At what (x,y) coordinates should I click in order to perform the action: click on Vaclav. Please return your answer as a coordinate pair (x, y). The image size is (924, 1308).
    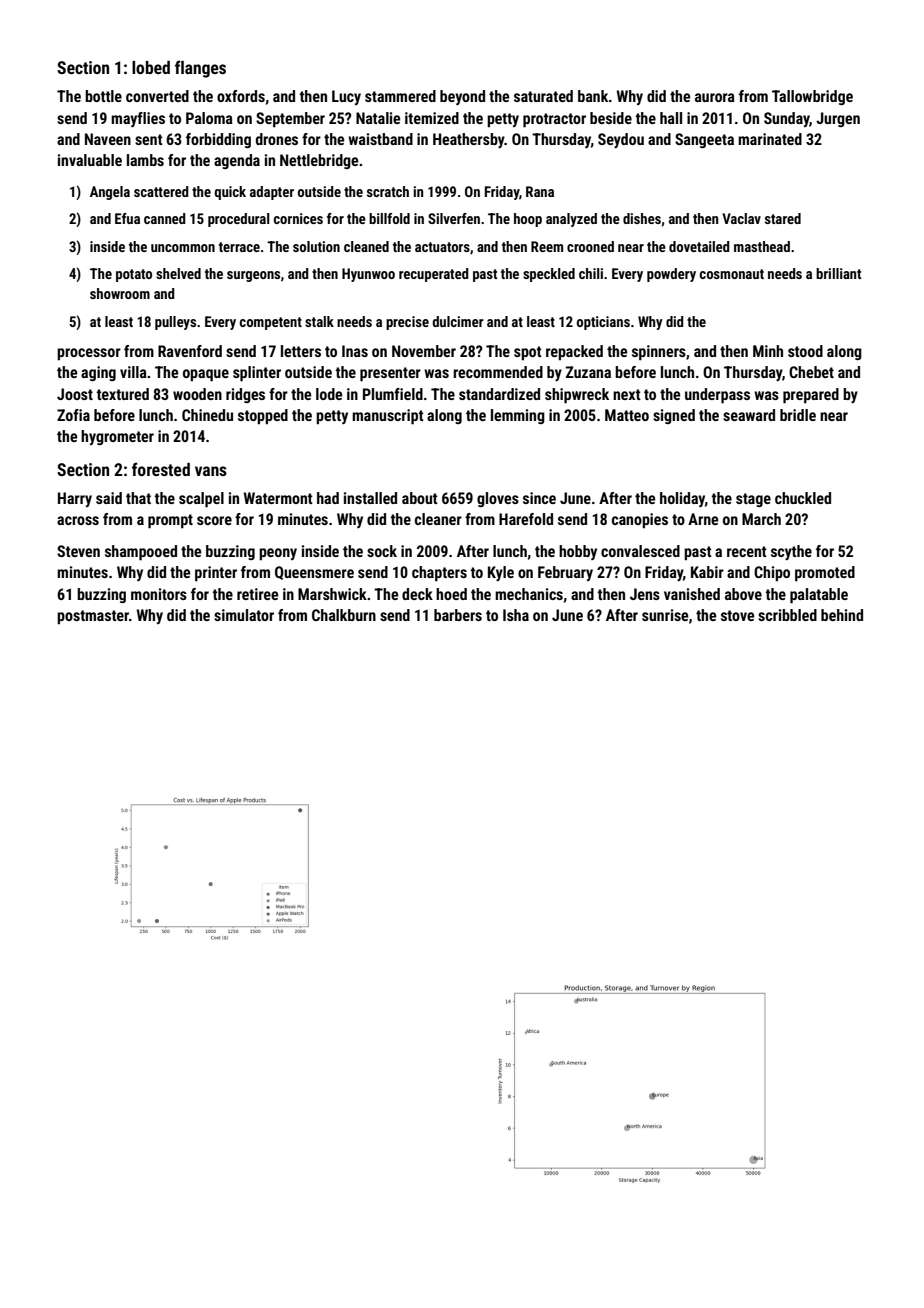
    Looking at the image, I should click on (741, 218).
